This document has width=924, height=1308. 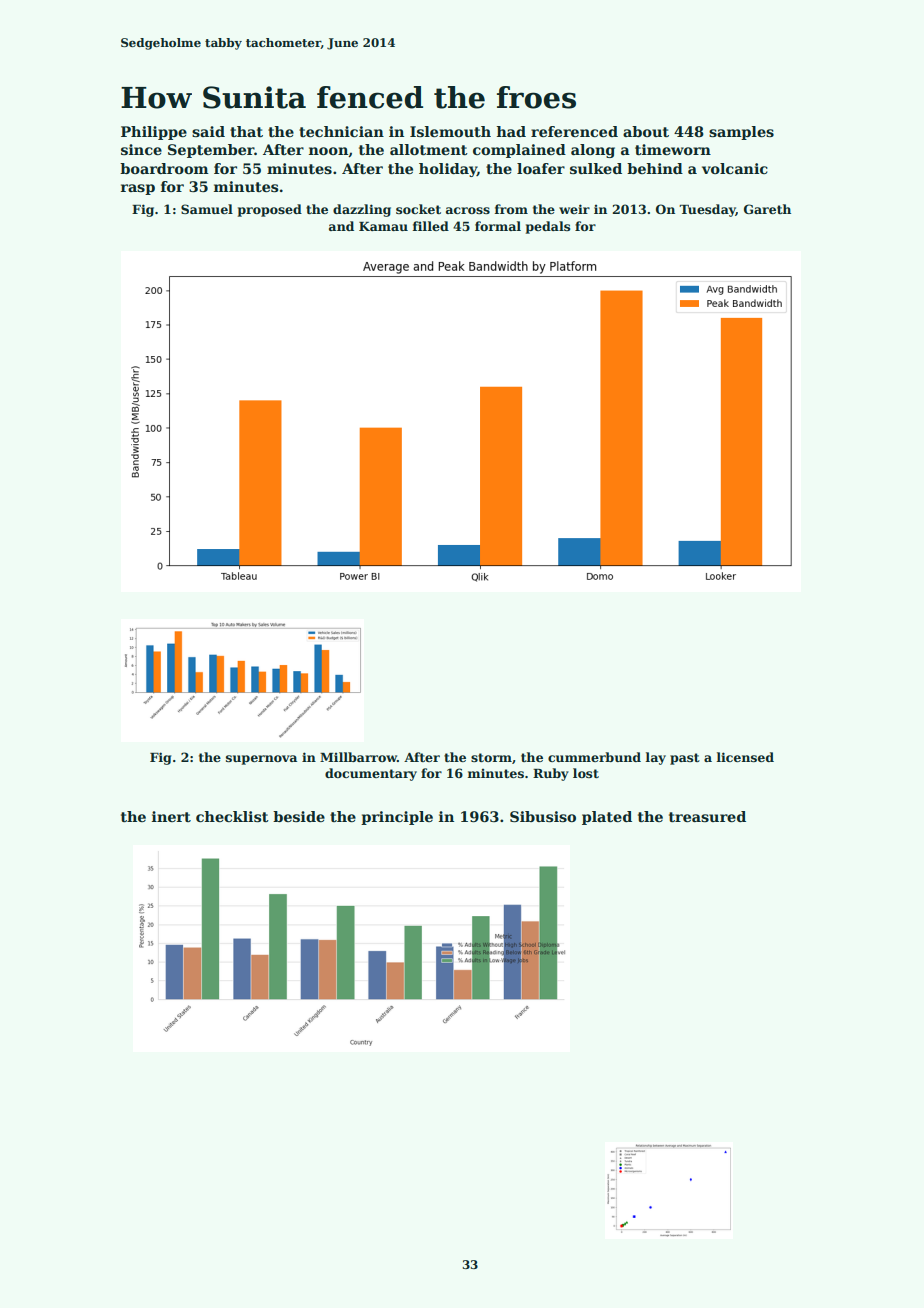 I want to click on cummerbund, so click(x=594, y=757).
